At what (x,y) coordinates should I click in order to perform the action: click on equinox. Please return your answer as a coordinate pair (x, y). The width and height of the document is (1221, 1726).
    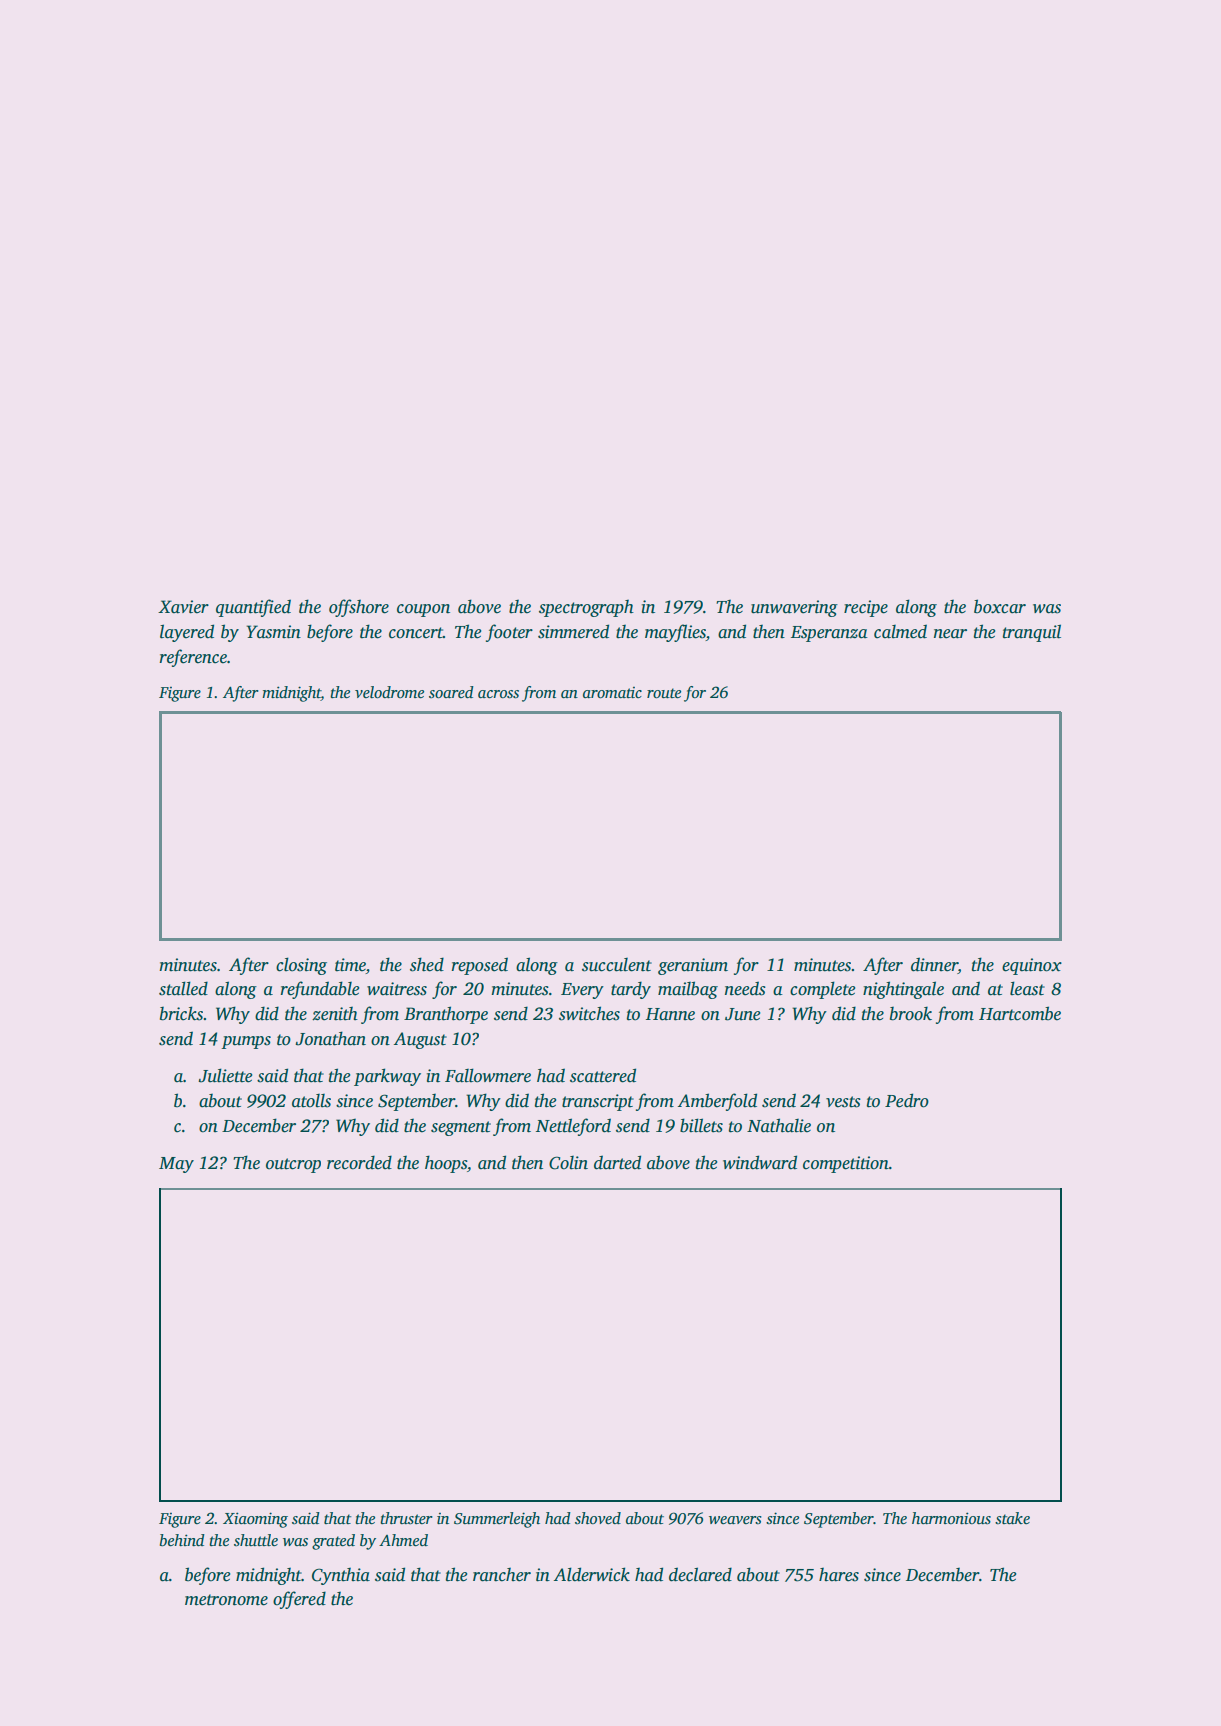
    Looking at the image, I should click on (1032, 966).
